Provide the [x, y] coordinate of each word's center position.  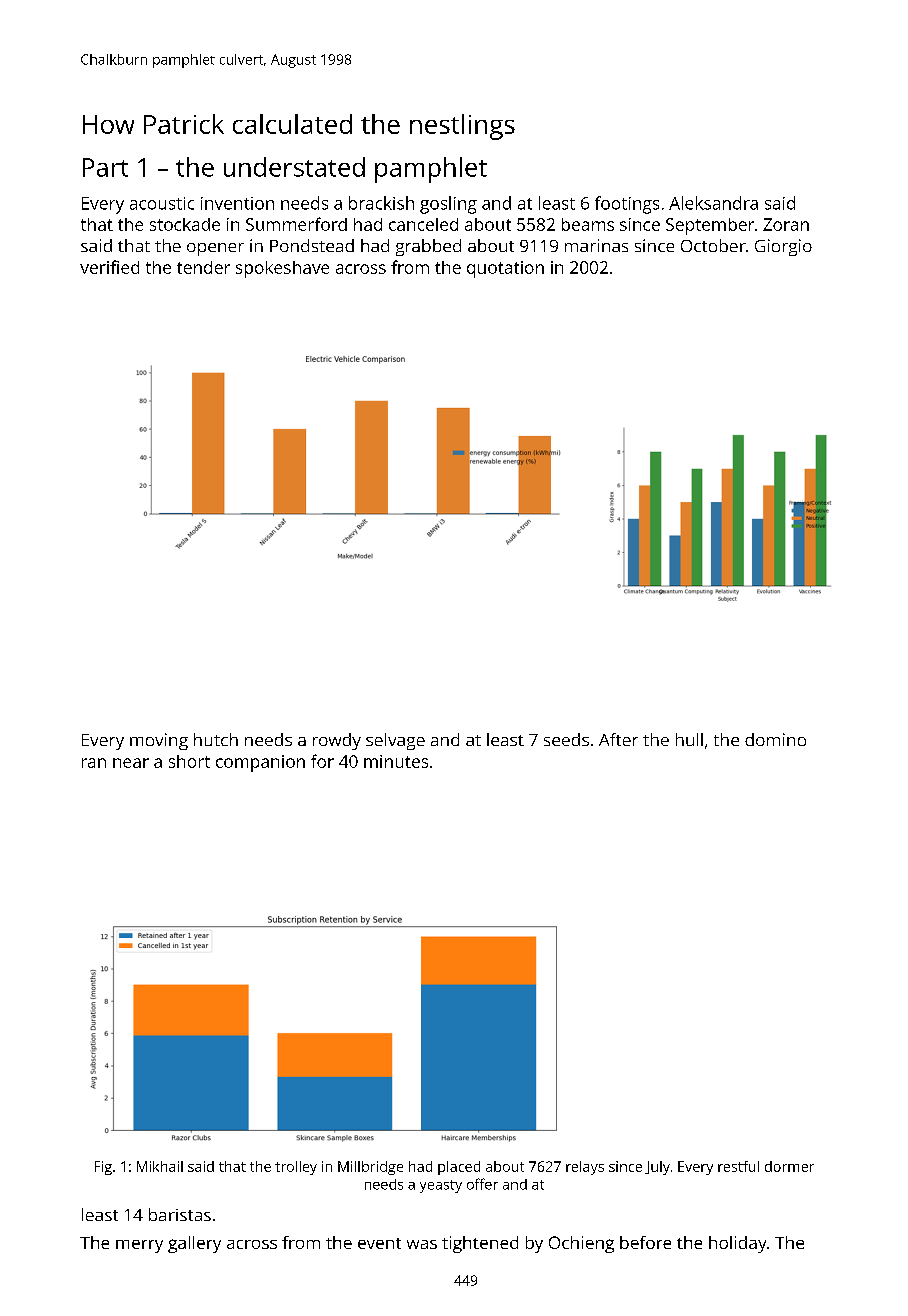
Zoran [786, 224]
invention [237, 203]
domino [775, 739]
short [189, 761]
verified [109, 267]
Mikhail [160, 1166]
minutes [396, 761]
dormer [789, 1166]
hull [689, 739]
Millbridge [370, 1168]
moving [159, 741]
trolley [296, 1168]
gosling [448, 205]
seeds [566, 739]
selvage [395, 741]
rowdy [337, 741]
